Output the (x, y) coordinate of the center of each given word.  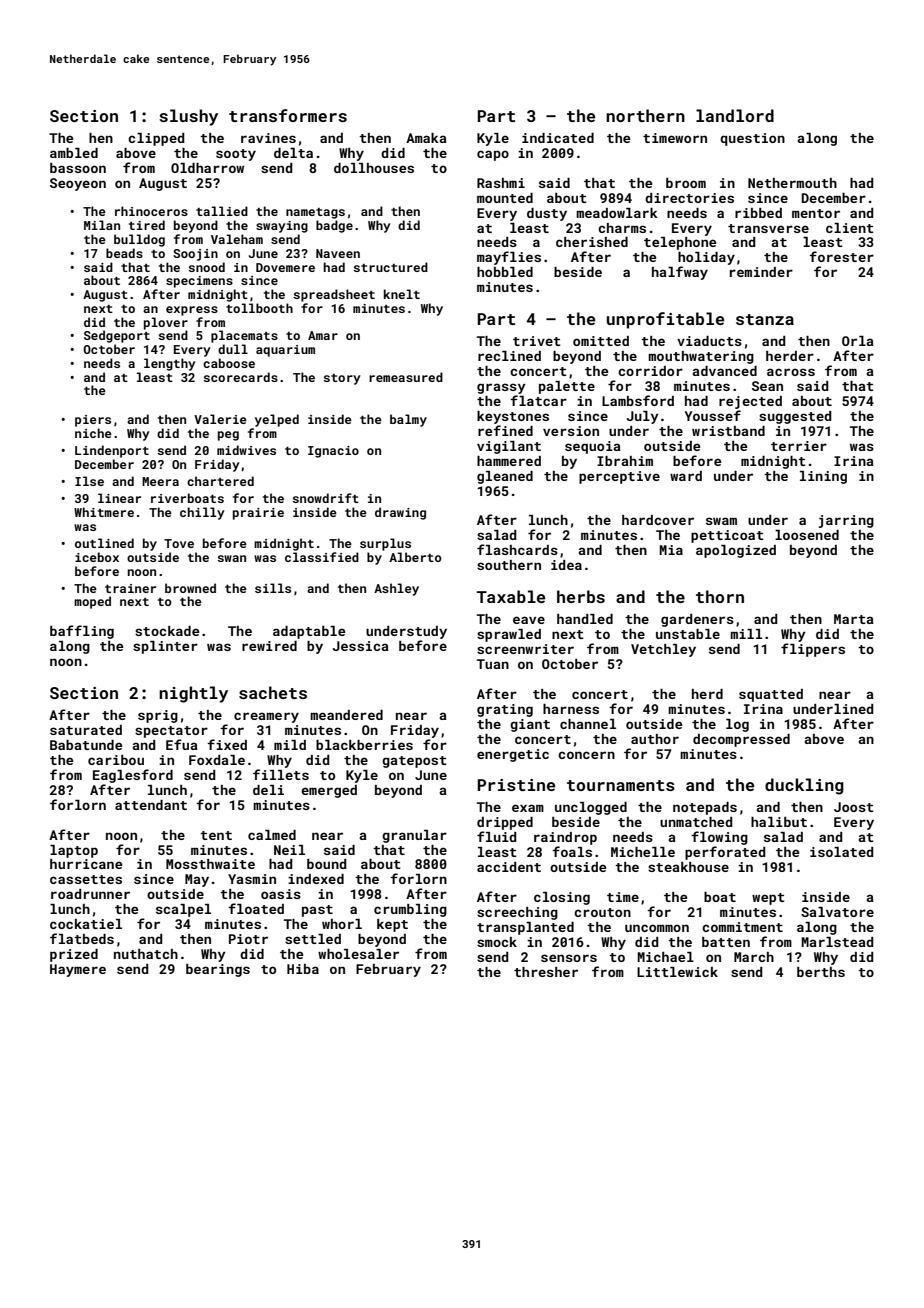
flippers (813, 650)
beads (124, 253)
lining (823, 477)
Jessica (360, 646)
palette (567, 387)
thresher (546, 972)
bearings (218, 970)
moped (92, 602)
